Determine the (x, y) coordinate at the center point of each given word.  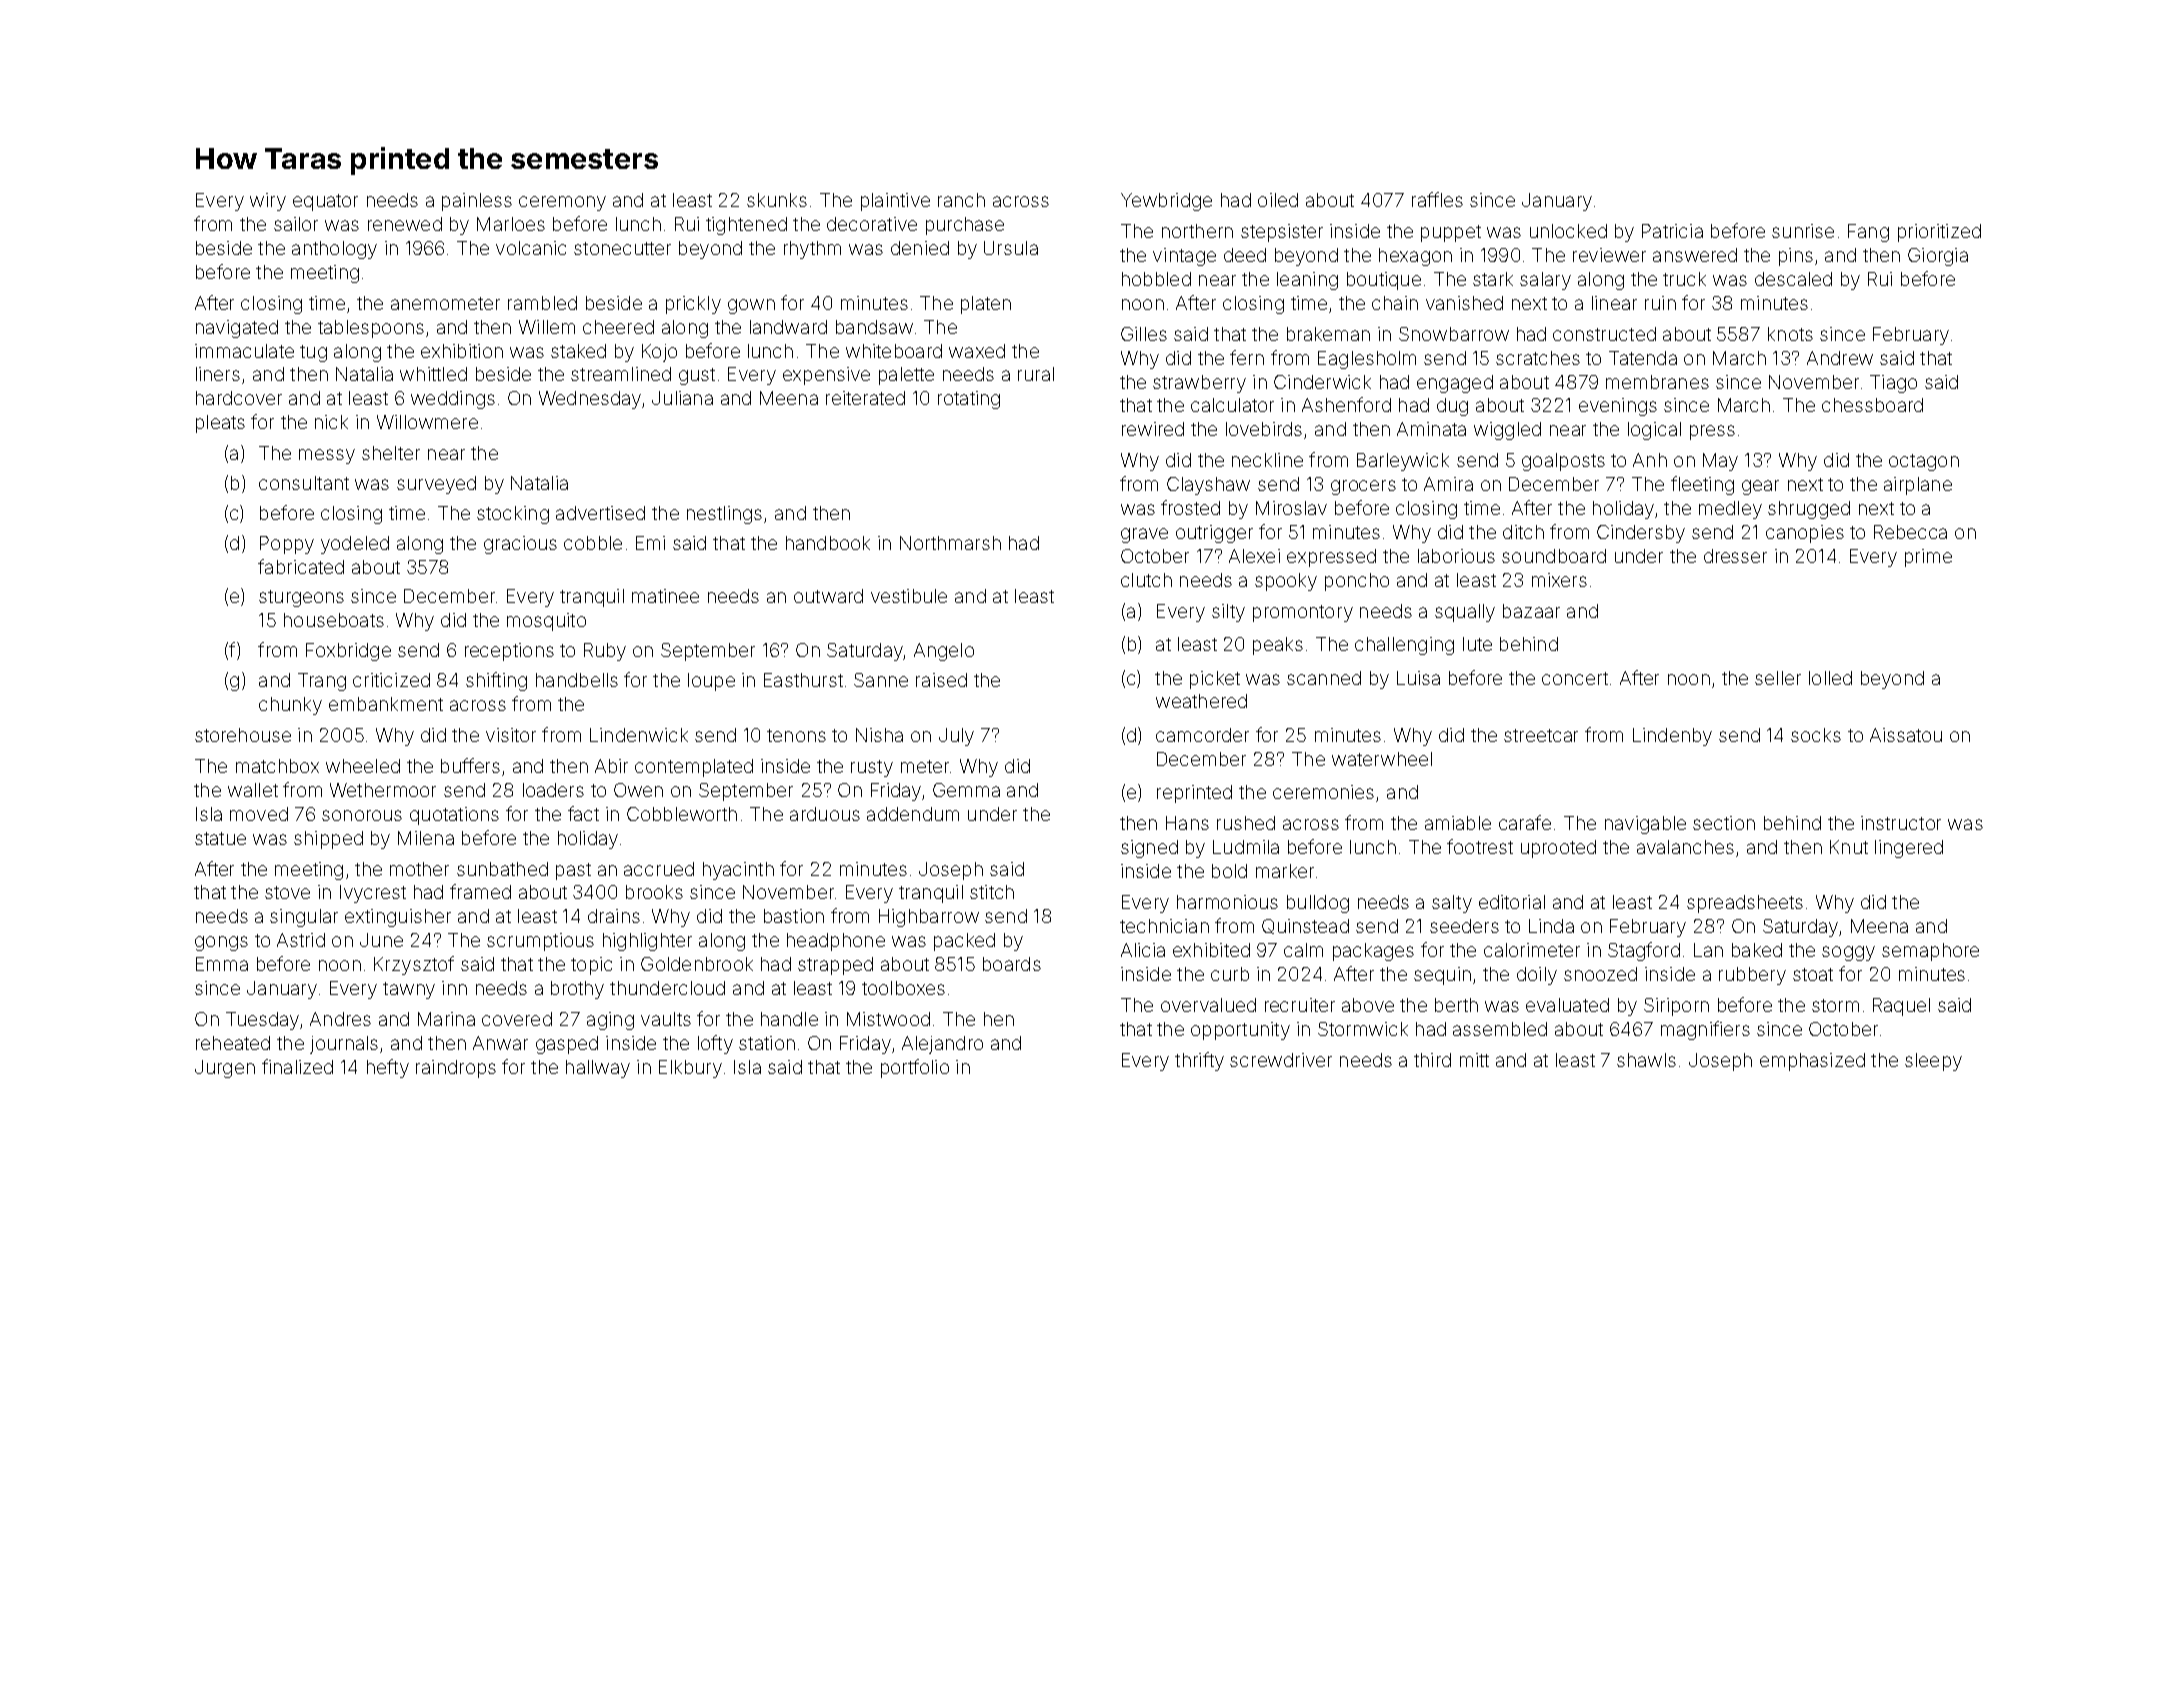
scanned (1324, 678)
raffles (1437, 199)
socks (1816, 735)
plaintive (895, 202)
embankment (386, 704)
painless (477, 202)
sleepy (1933, 1062)
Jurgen (225, 1069)
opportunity (1240, 1031)
